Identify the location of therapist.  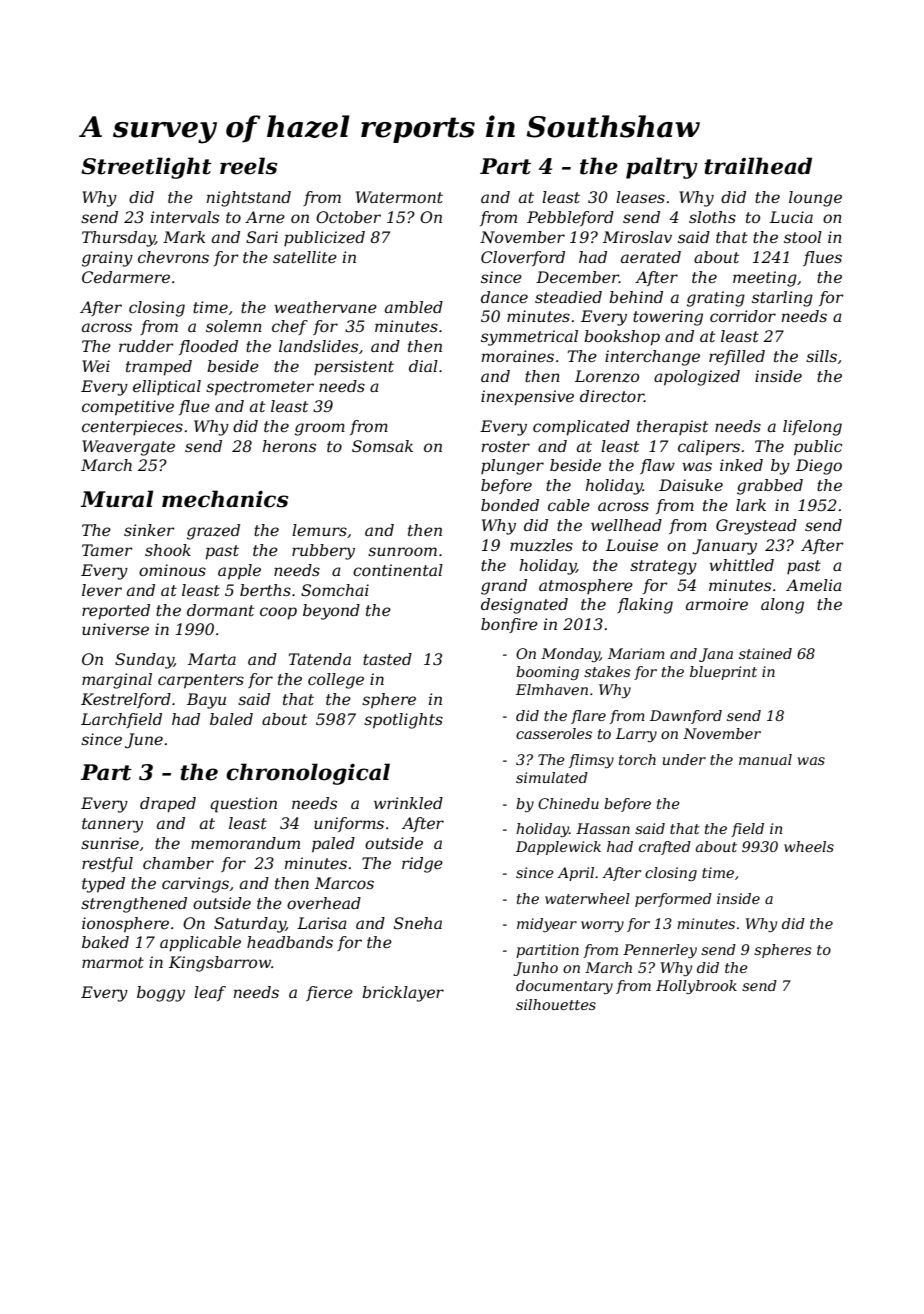
(672, 427).
